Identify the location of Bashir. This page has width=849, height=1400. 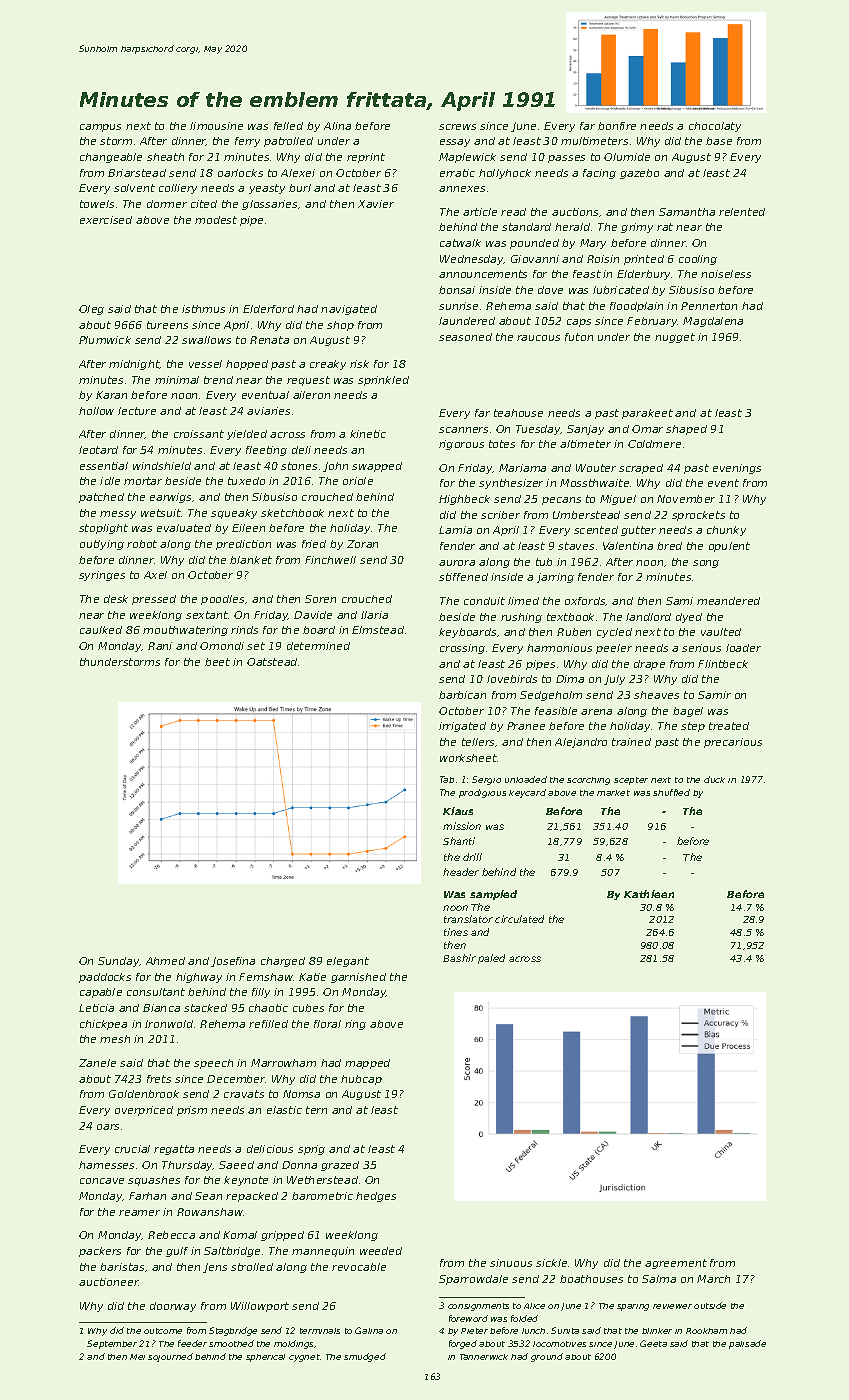
(459, 958).
